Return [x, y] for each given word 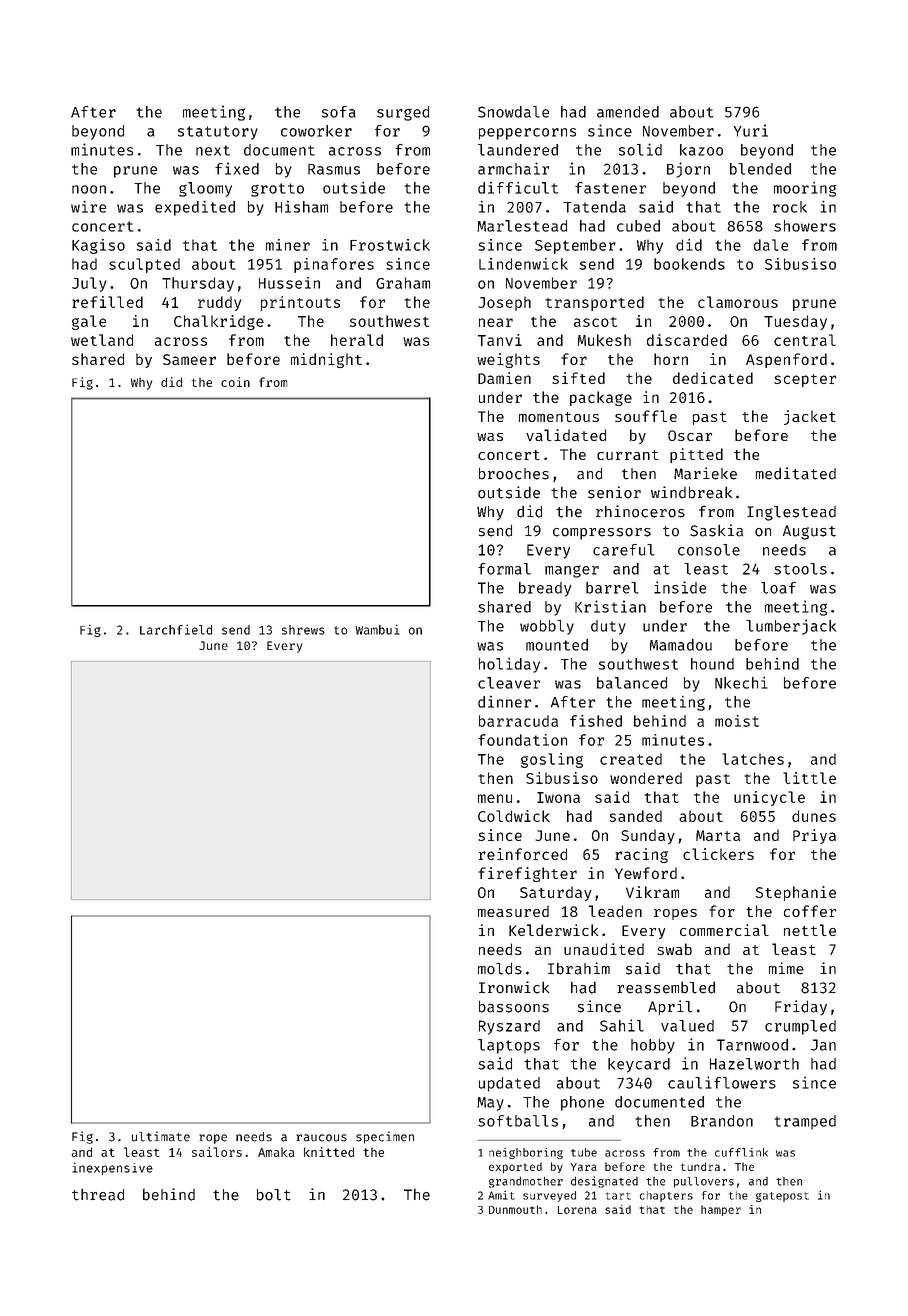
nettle [810, 930]
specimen [385, 1137]
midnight [326, 360]
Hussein [289, 283]
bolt [274, 1195]
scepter [805, 380]
